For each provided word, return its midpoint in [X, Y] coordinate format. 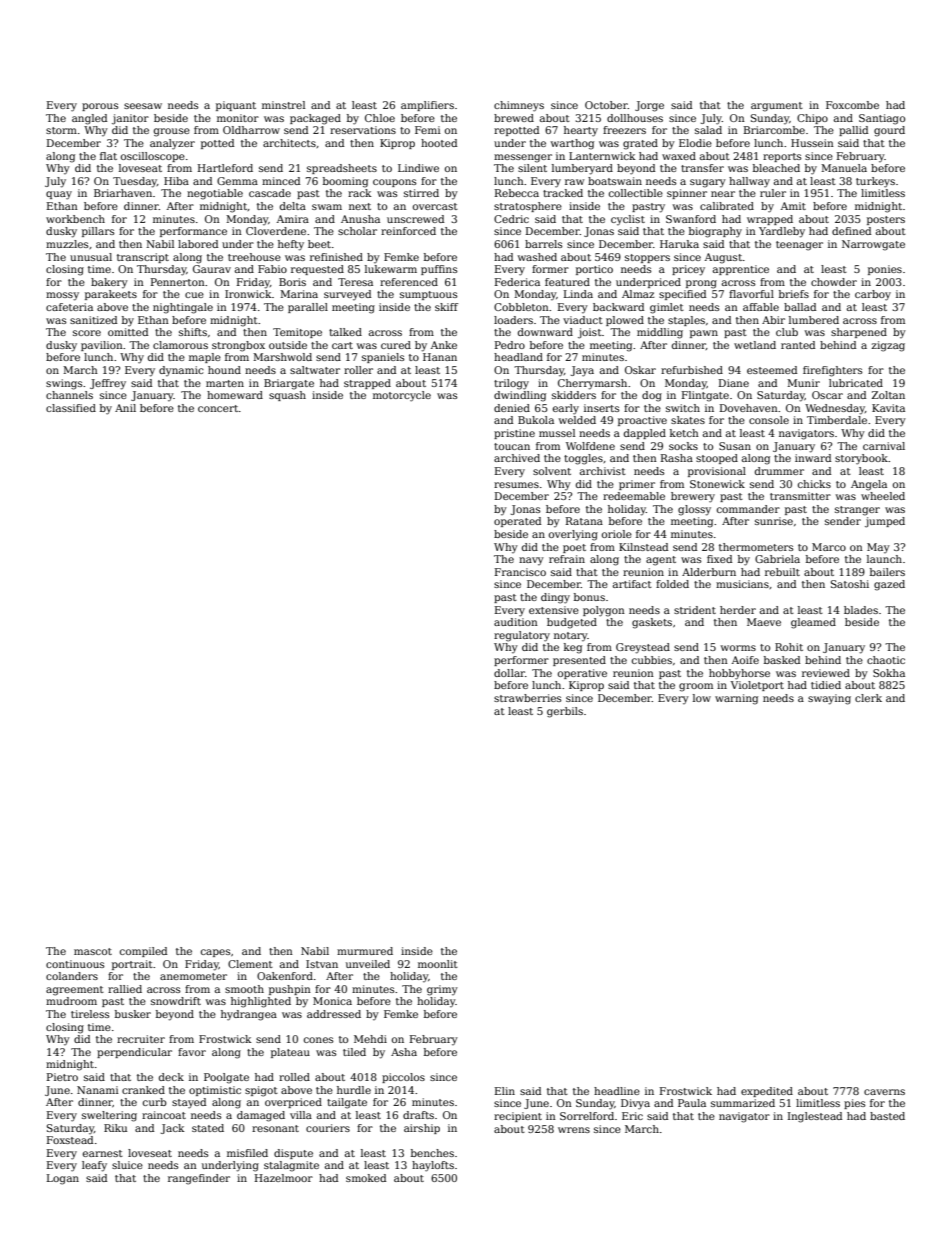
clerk [868, 698]
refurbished [692, 370]
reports [782, 157]
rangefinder [199, 1179]
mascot [93, 951]
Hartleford [225, 168]
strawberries [527, 698]
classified [71, 408]
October [606, 105]
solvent [552, 471]
